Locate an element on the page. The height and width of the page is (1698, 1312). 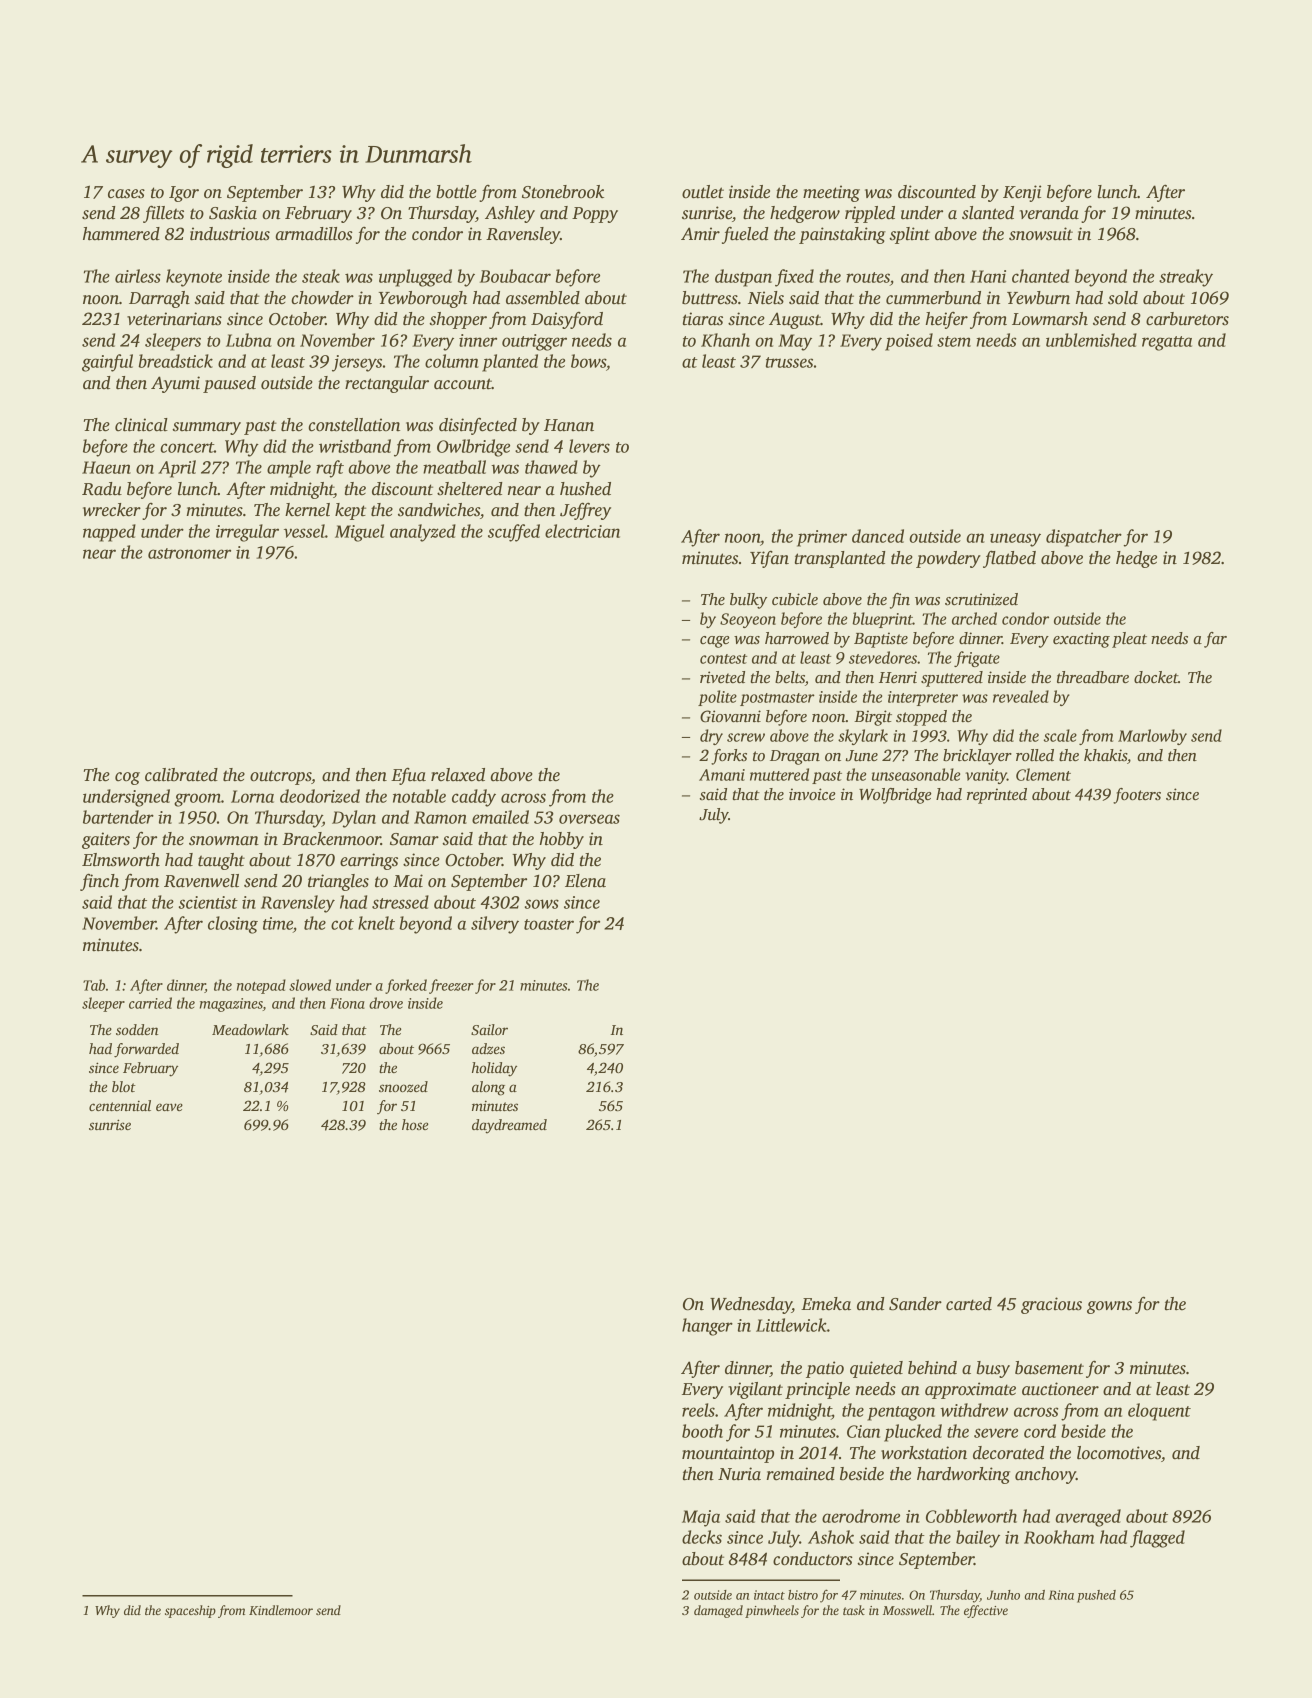
Emeka is located at coordinates (826, 1304).
